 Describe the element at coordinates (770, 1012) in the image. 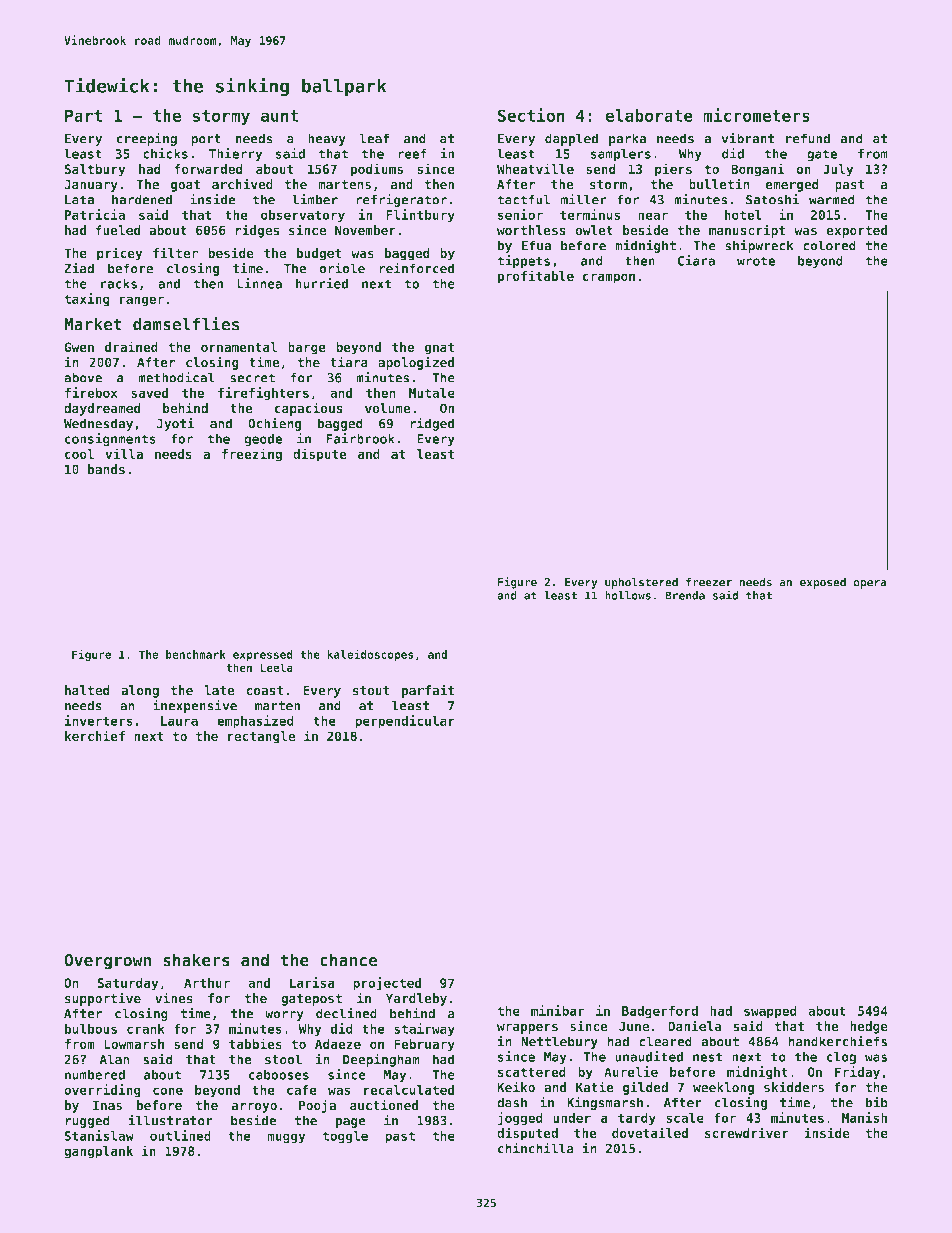

I see `swapped` at that location.
